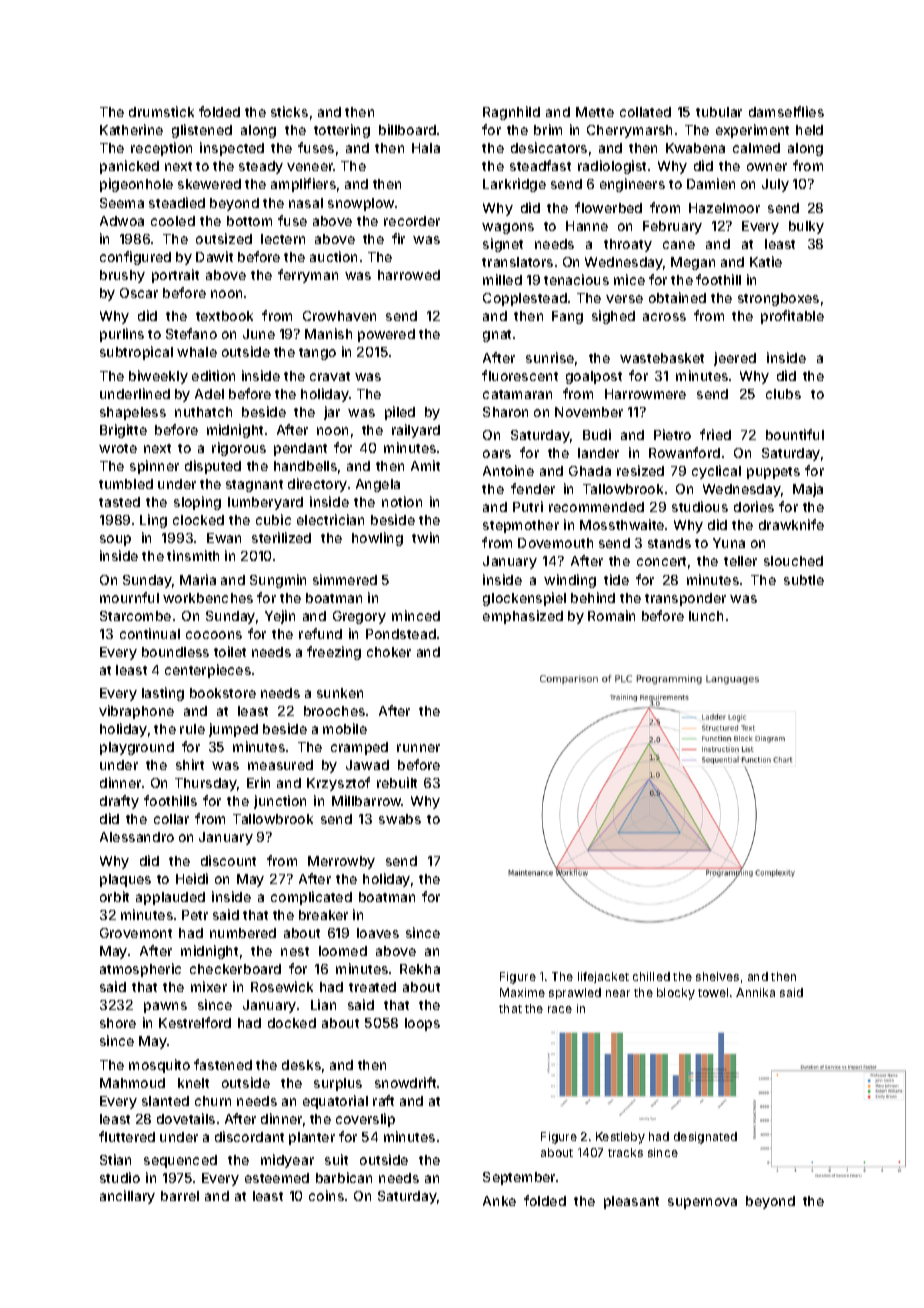  What do you see at coordinates (645, 112) in the screenshot?
I see `collated` at bounding box center [645, 112].
